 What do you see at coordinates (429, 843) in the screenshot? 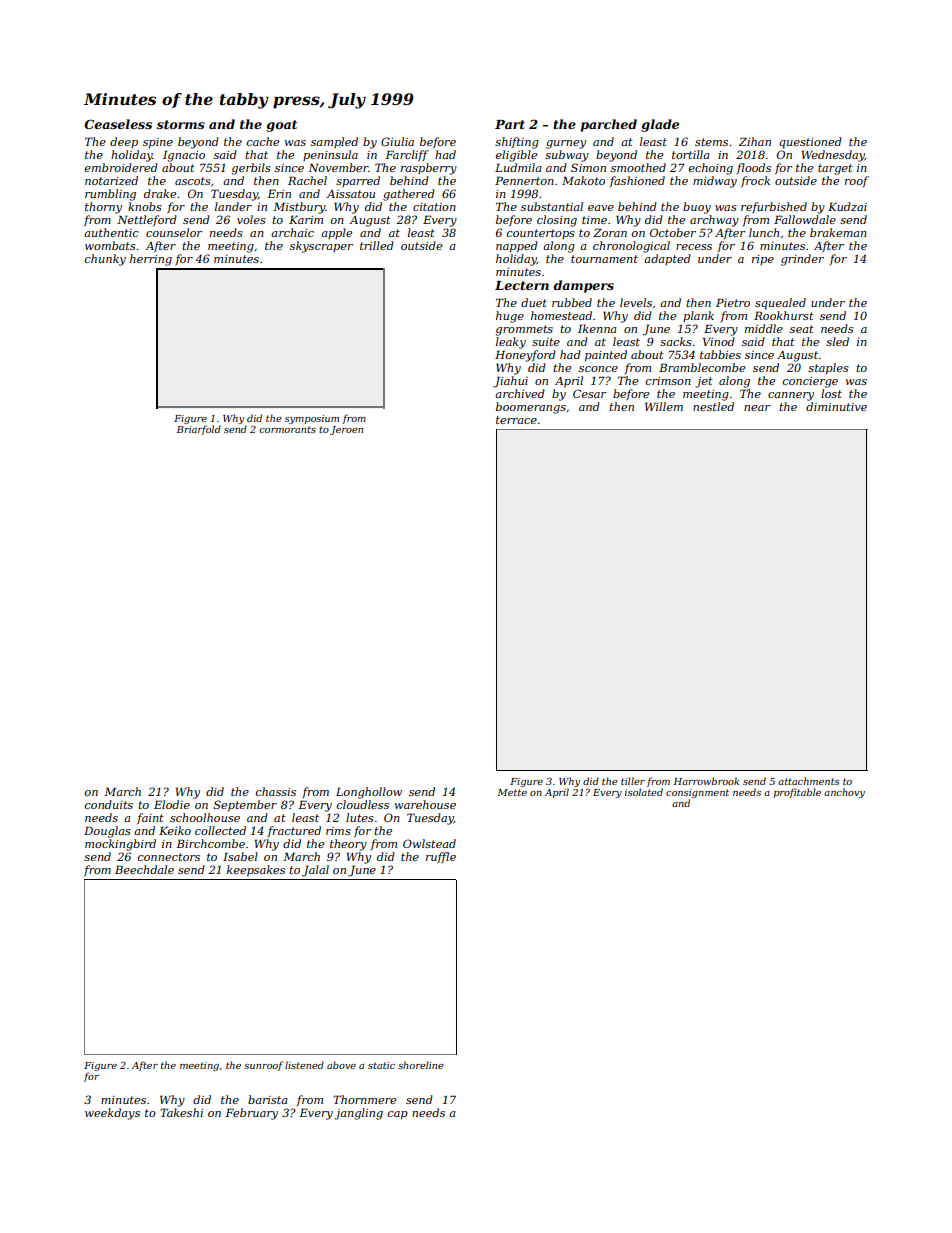
I see `Owlstead` at bounding box center [429, 843].
